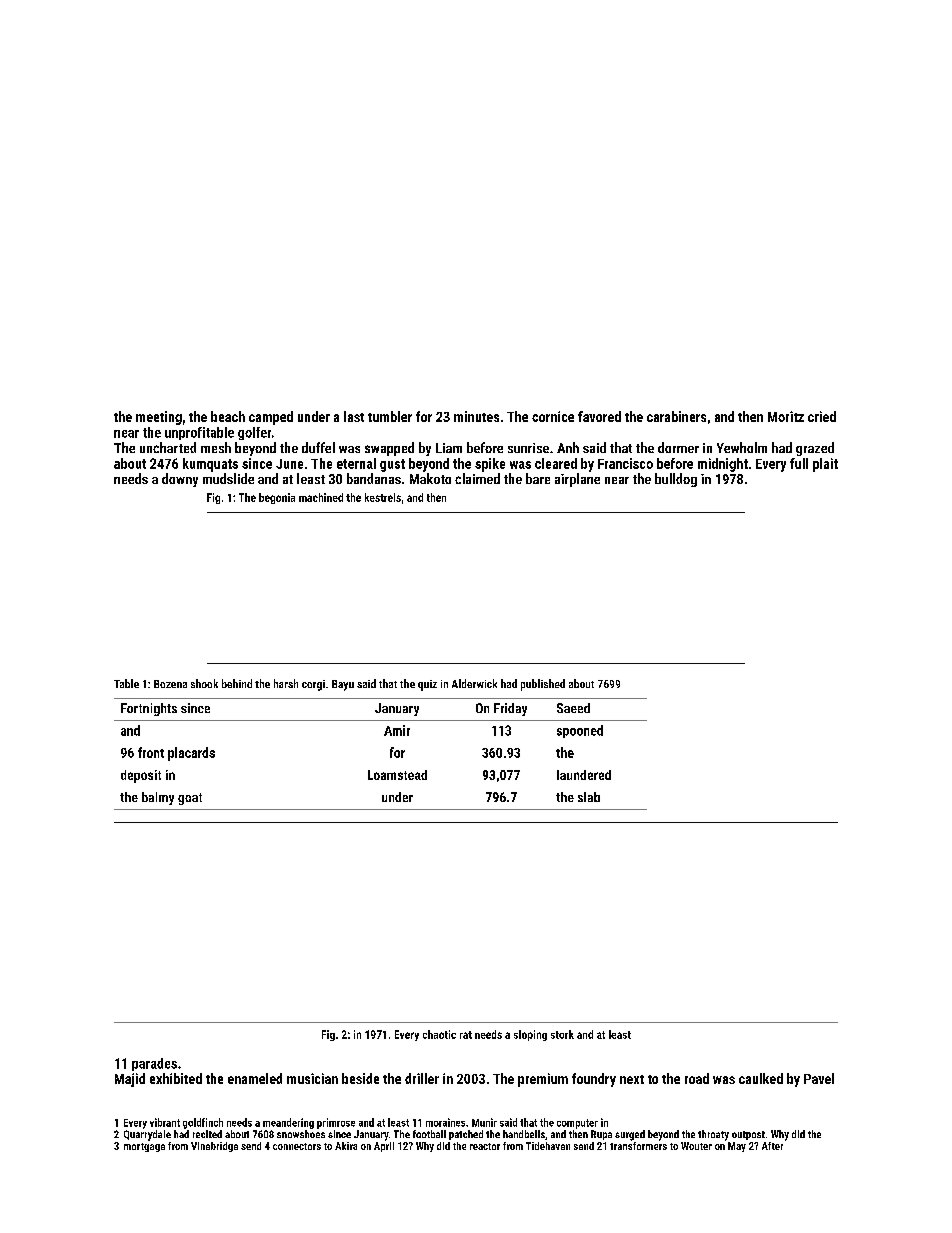  What do you see at coordinates (786, 416) in the page?
I see `Moritz` at bounding box center [786, 416].
